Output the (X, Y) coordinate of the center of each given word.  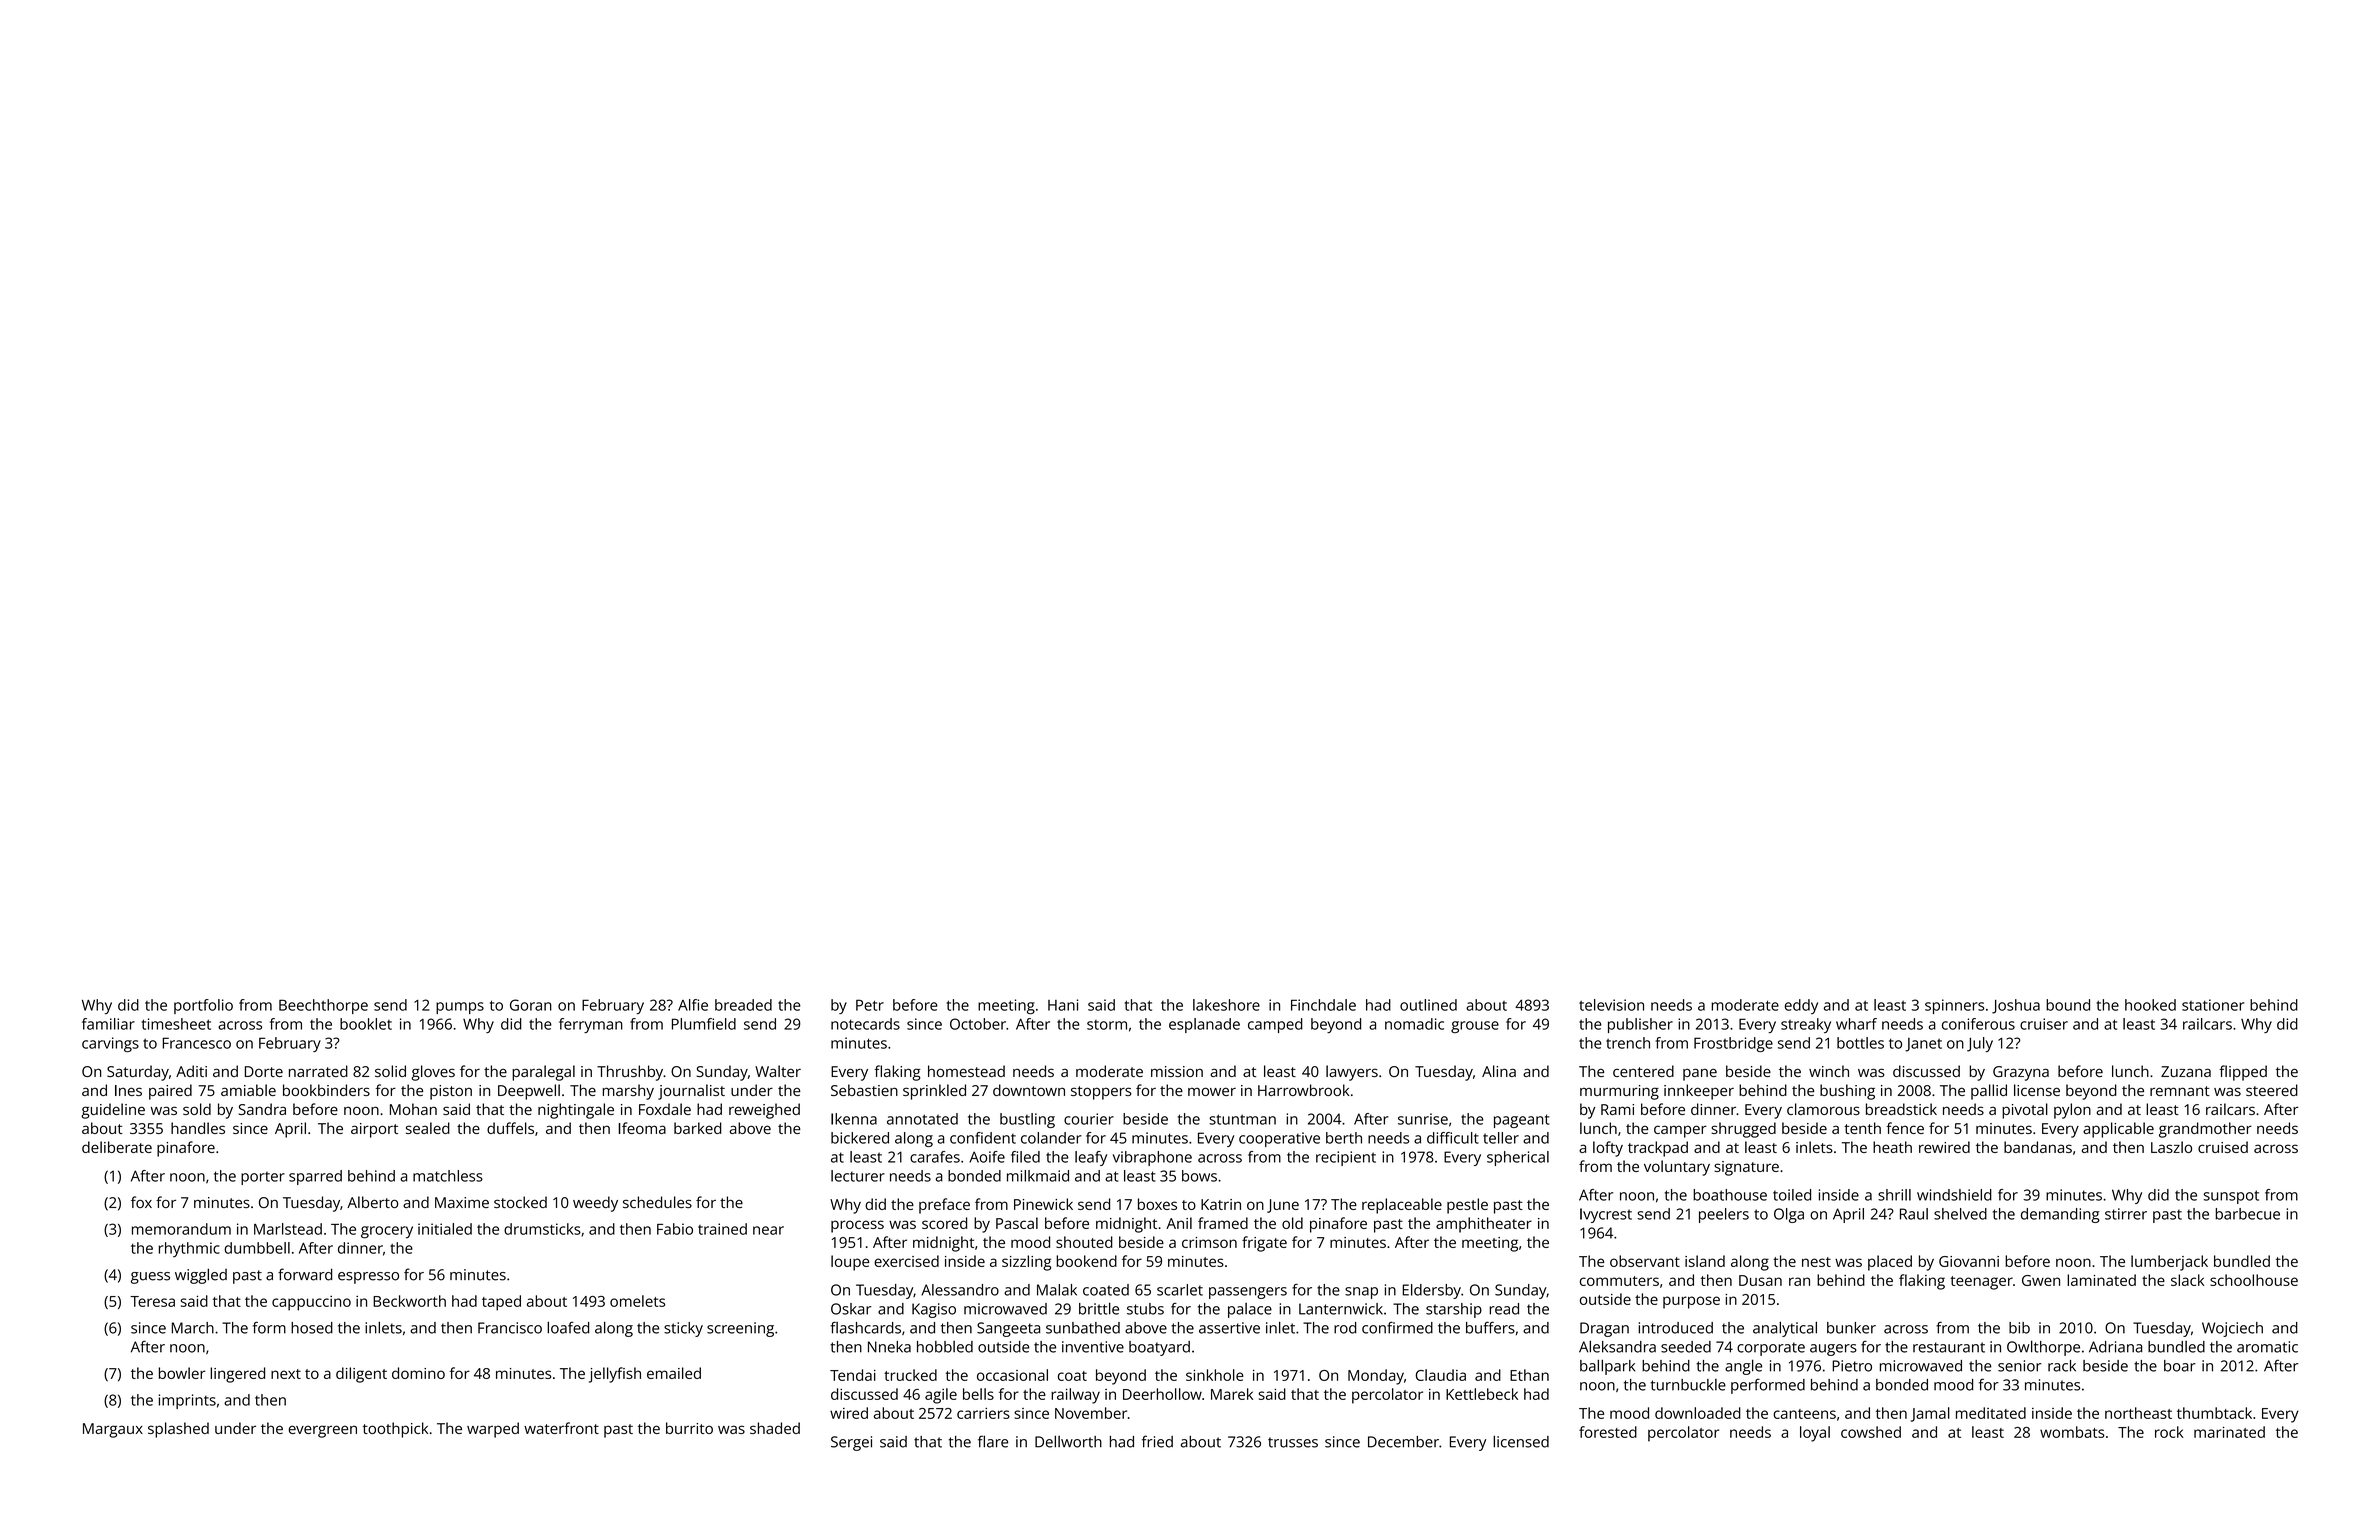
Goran (531, 1005)
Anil (1179, 1223)
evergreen (323, 1431)
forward (305, 1274)
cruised (2223, 1147)
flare (993, 1441)
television (1611, 1005)
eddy (1801, 1006)
